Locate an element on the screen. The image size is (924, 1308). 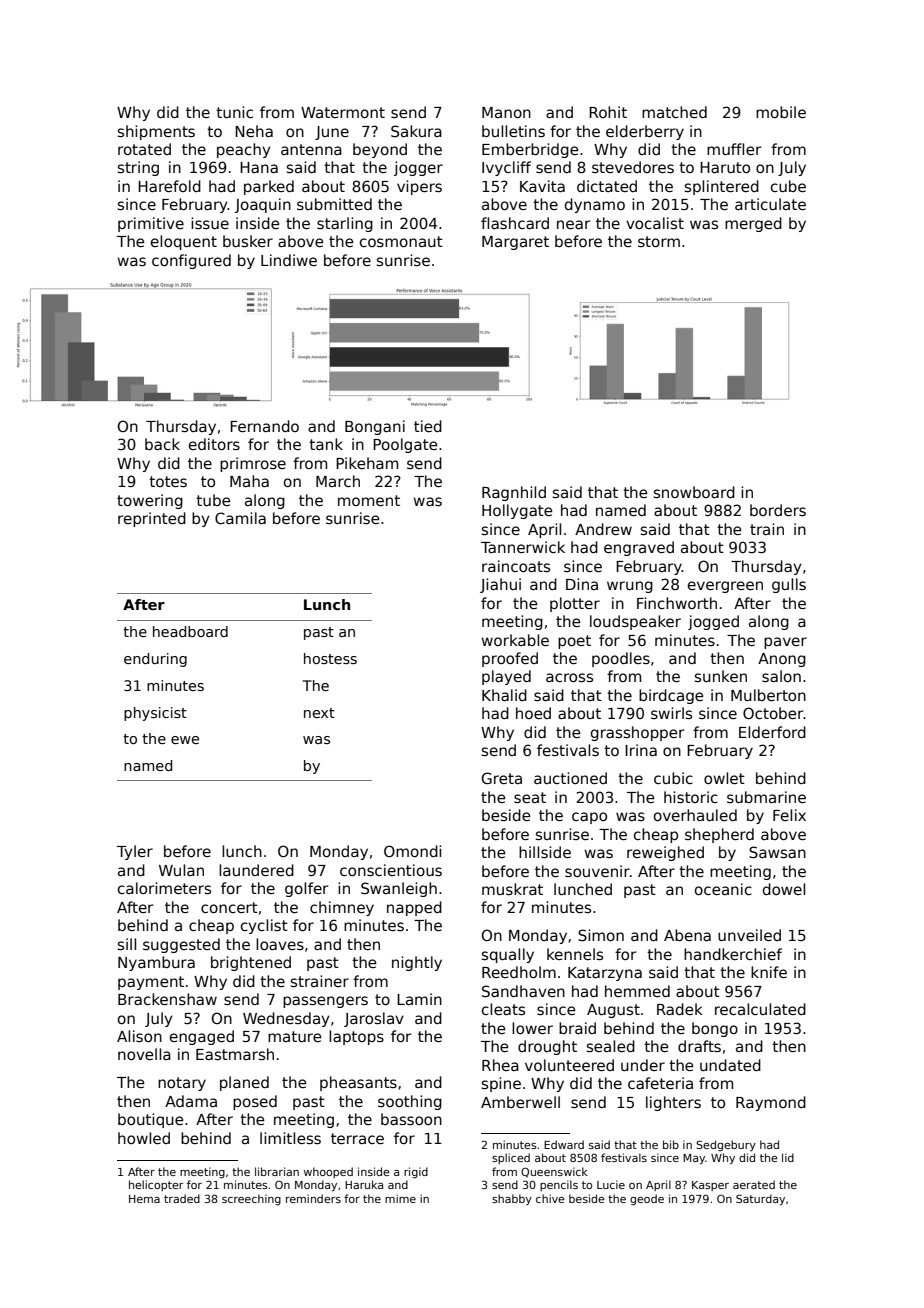
cleats is located at coordinates (503, 1009).
